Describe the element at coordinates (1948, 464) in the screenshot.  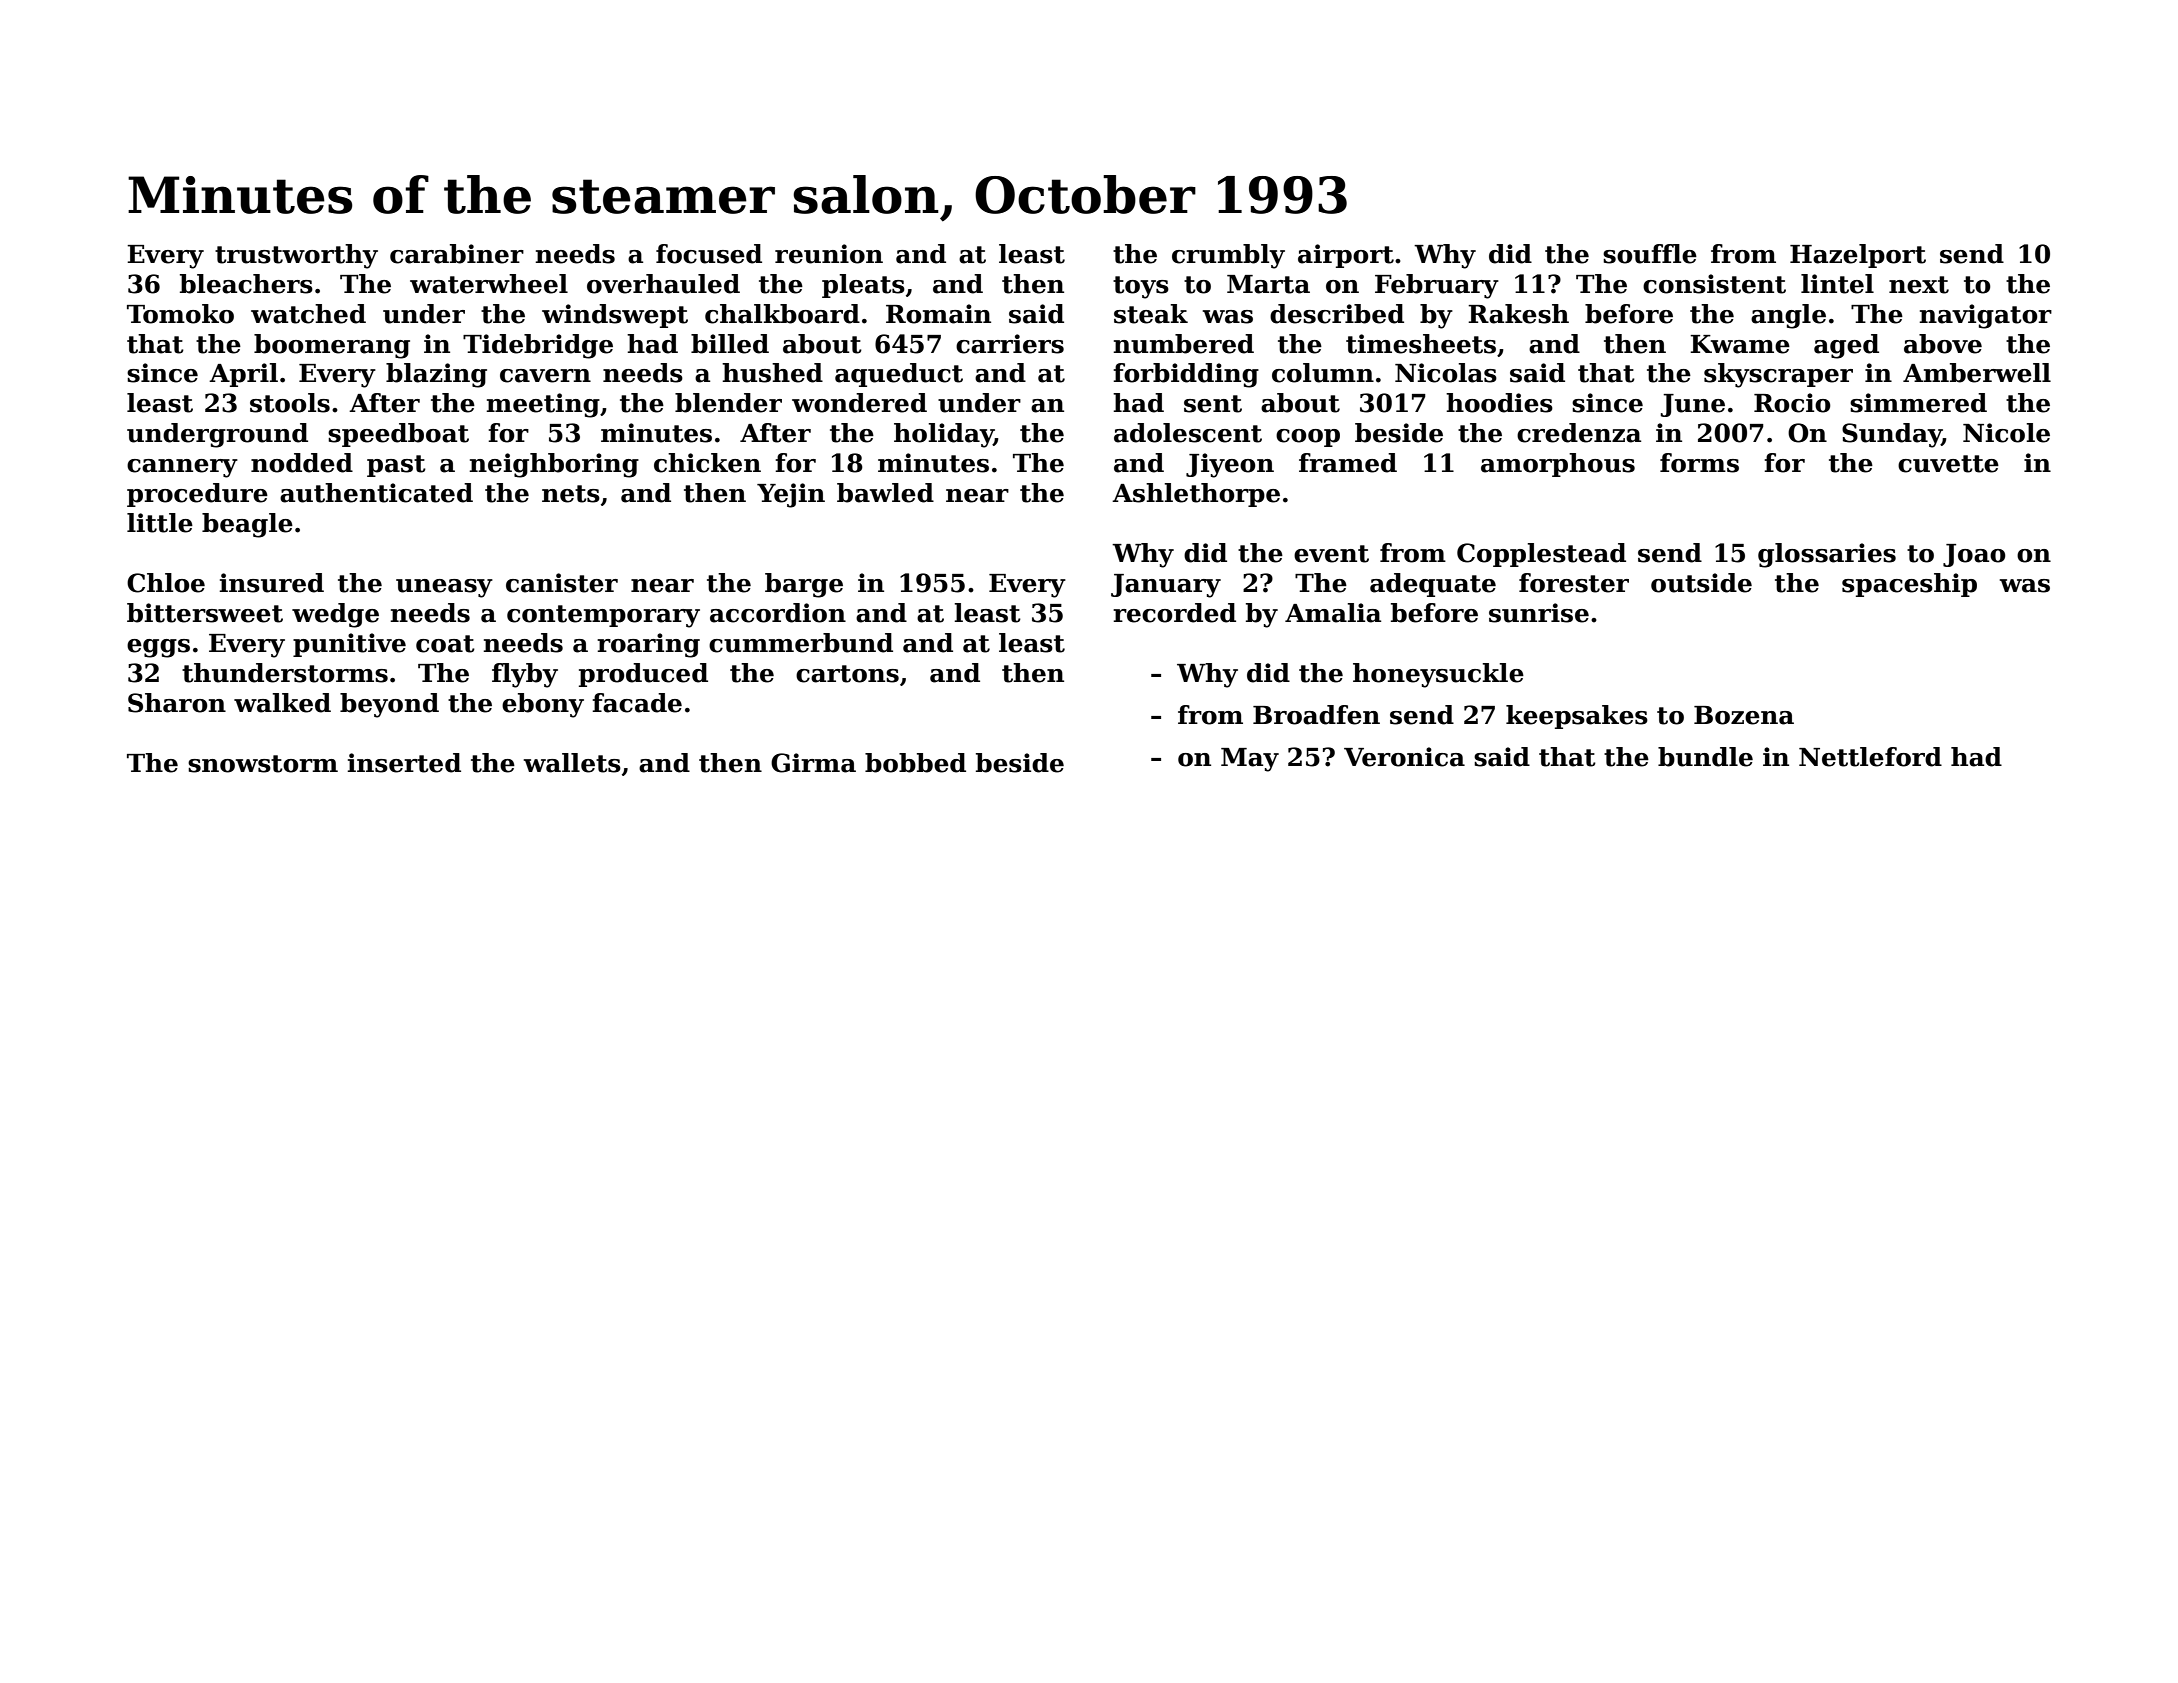
I see `cuvette` at that location.
